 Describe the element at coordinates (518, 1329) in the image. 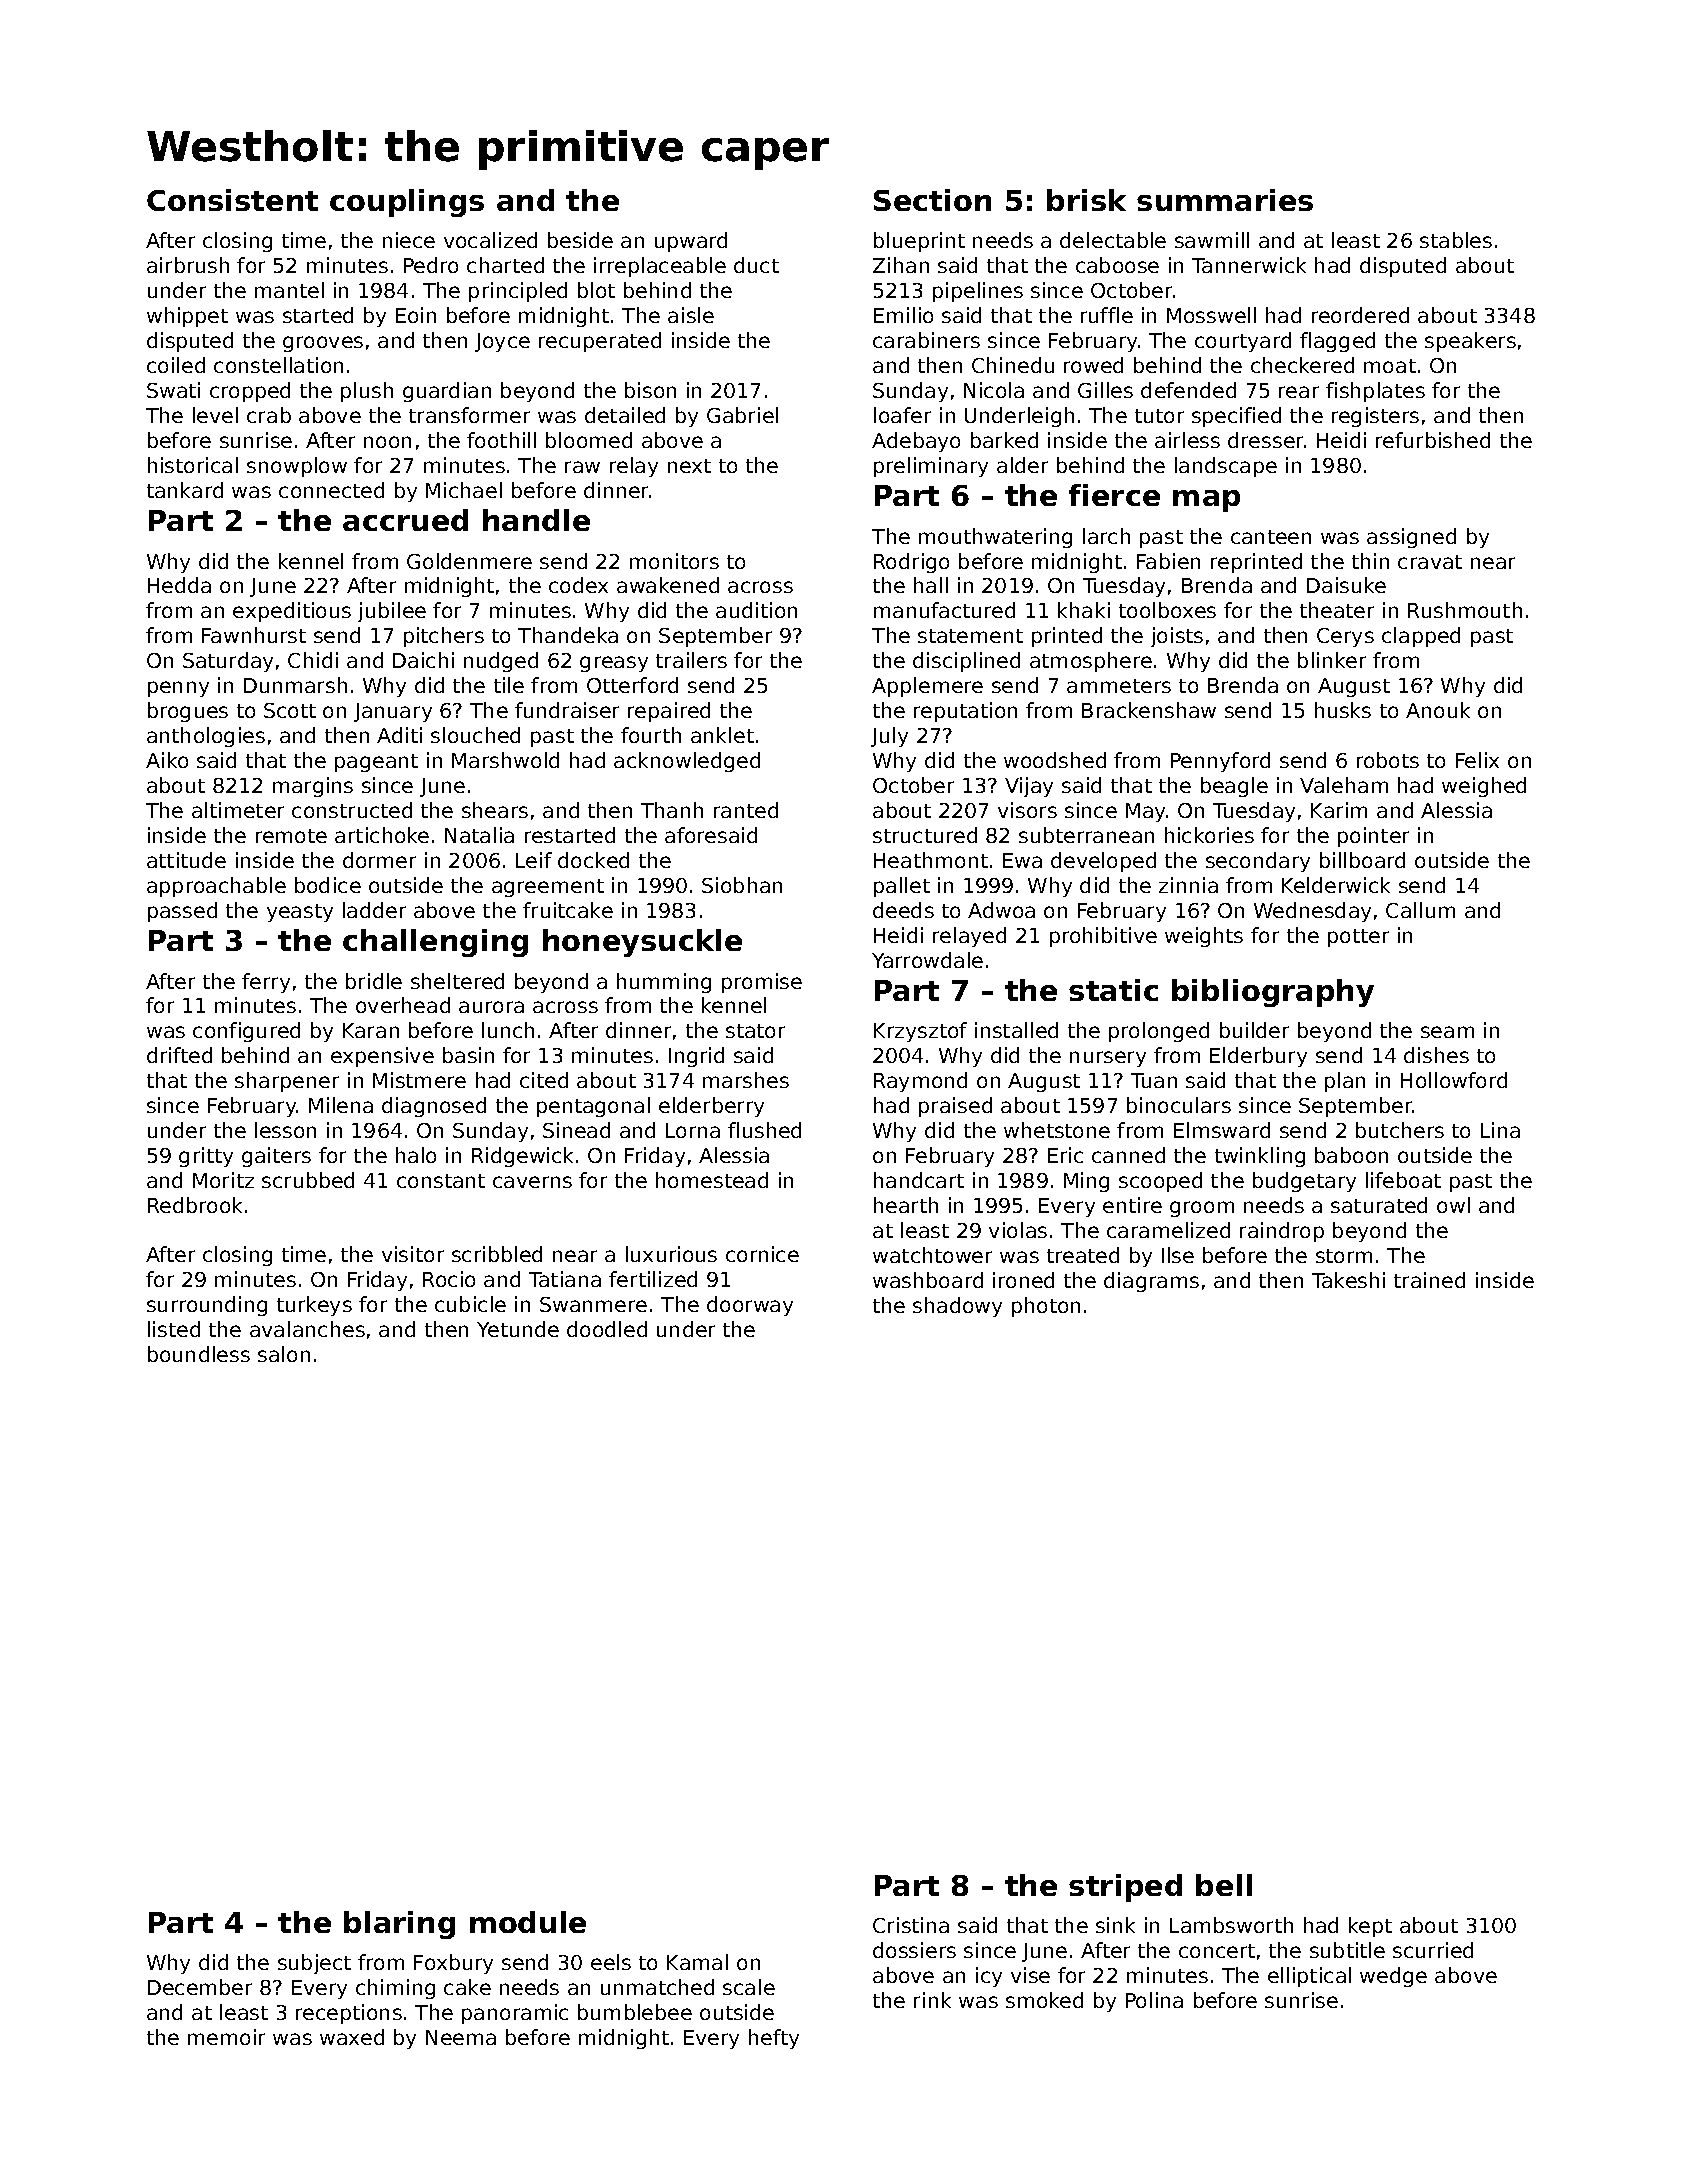

I see `Yetunde` at that location.
